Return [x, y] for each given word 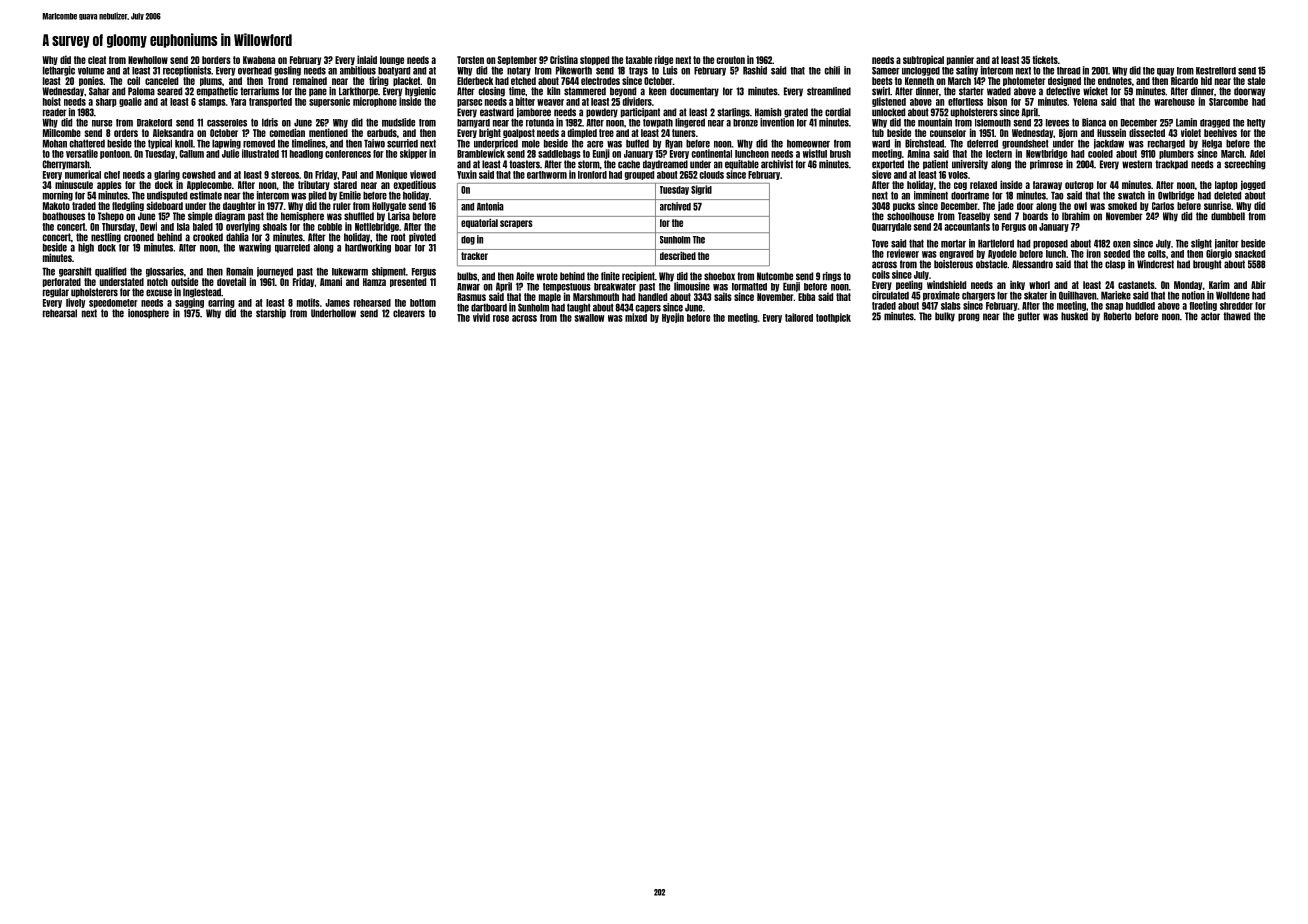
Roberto [1117, 316]
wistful [815, 153]
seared [169, 91]
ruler [342, 206]
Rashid [755, 70]
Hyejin [673, 318]
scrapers [516, 224]
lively [75, 303]
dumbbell [1228, 216]
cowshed [198, 175]
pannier [960, 60]
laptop [1226, 185]
